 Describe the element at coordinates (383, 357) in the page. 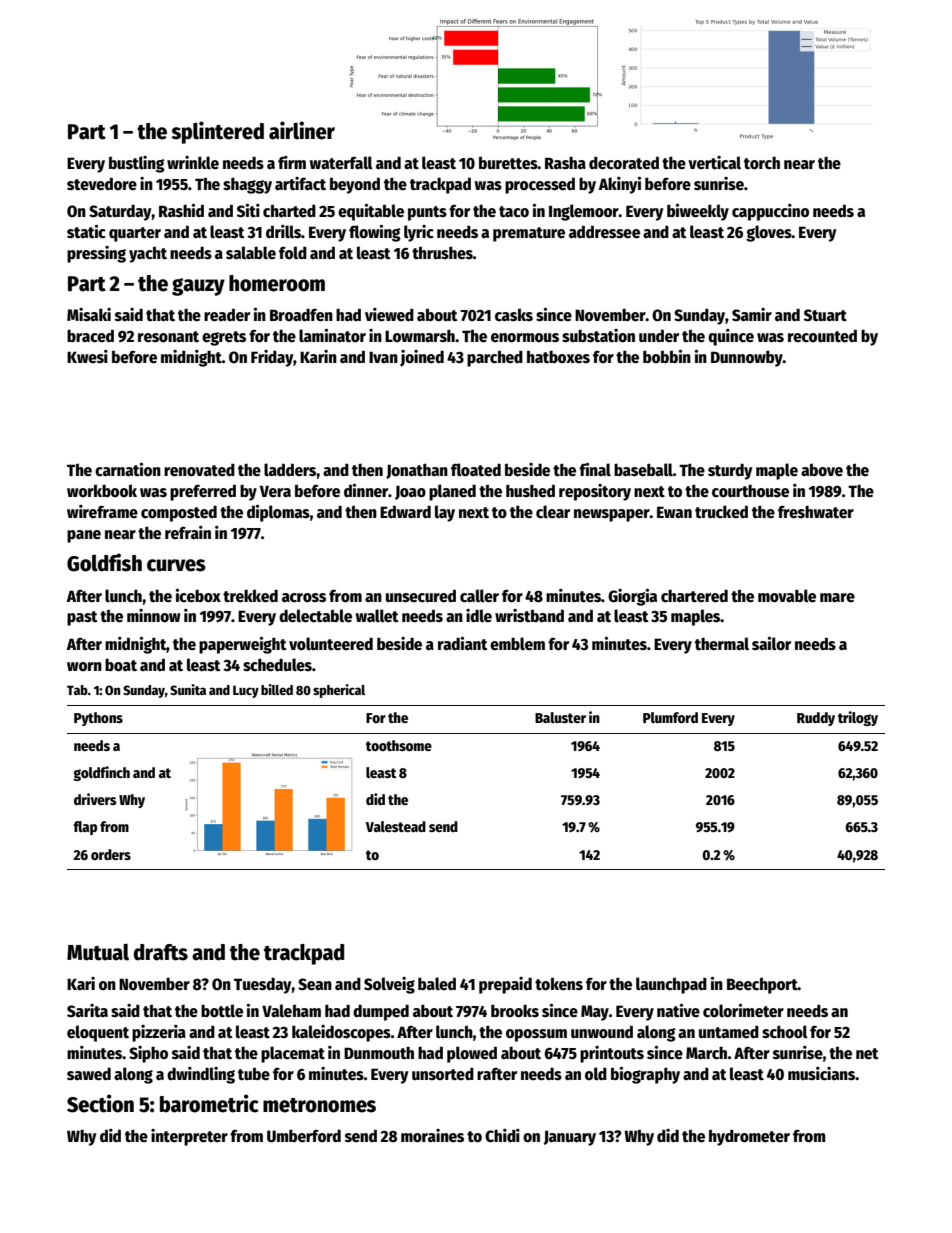

I see `Ivan` at that location.
